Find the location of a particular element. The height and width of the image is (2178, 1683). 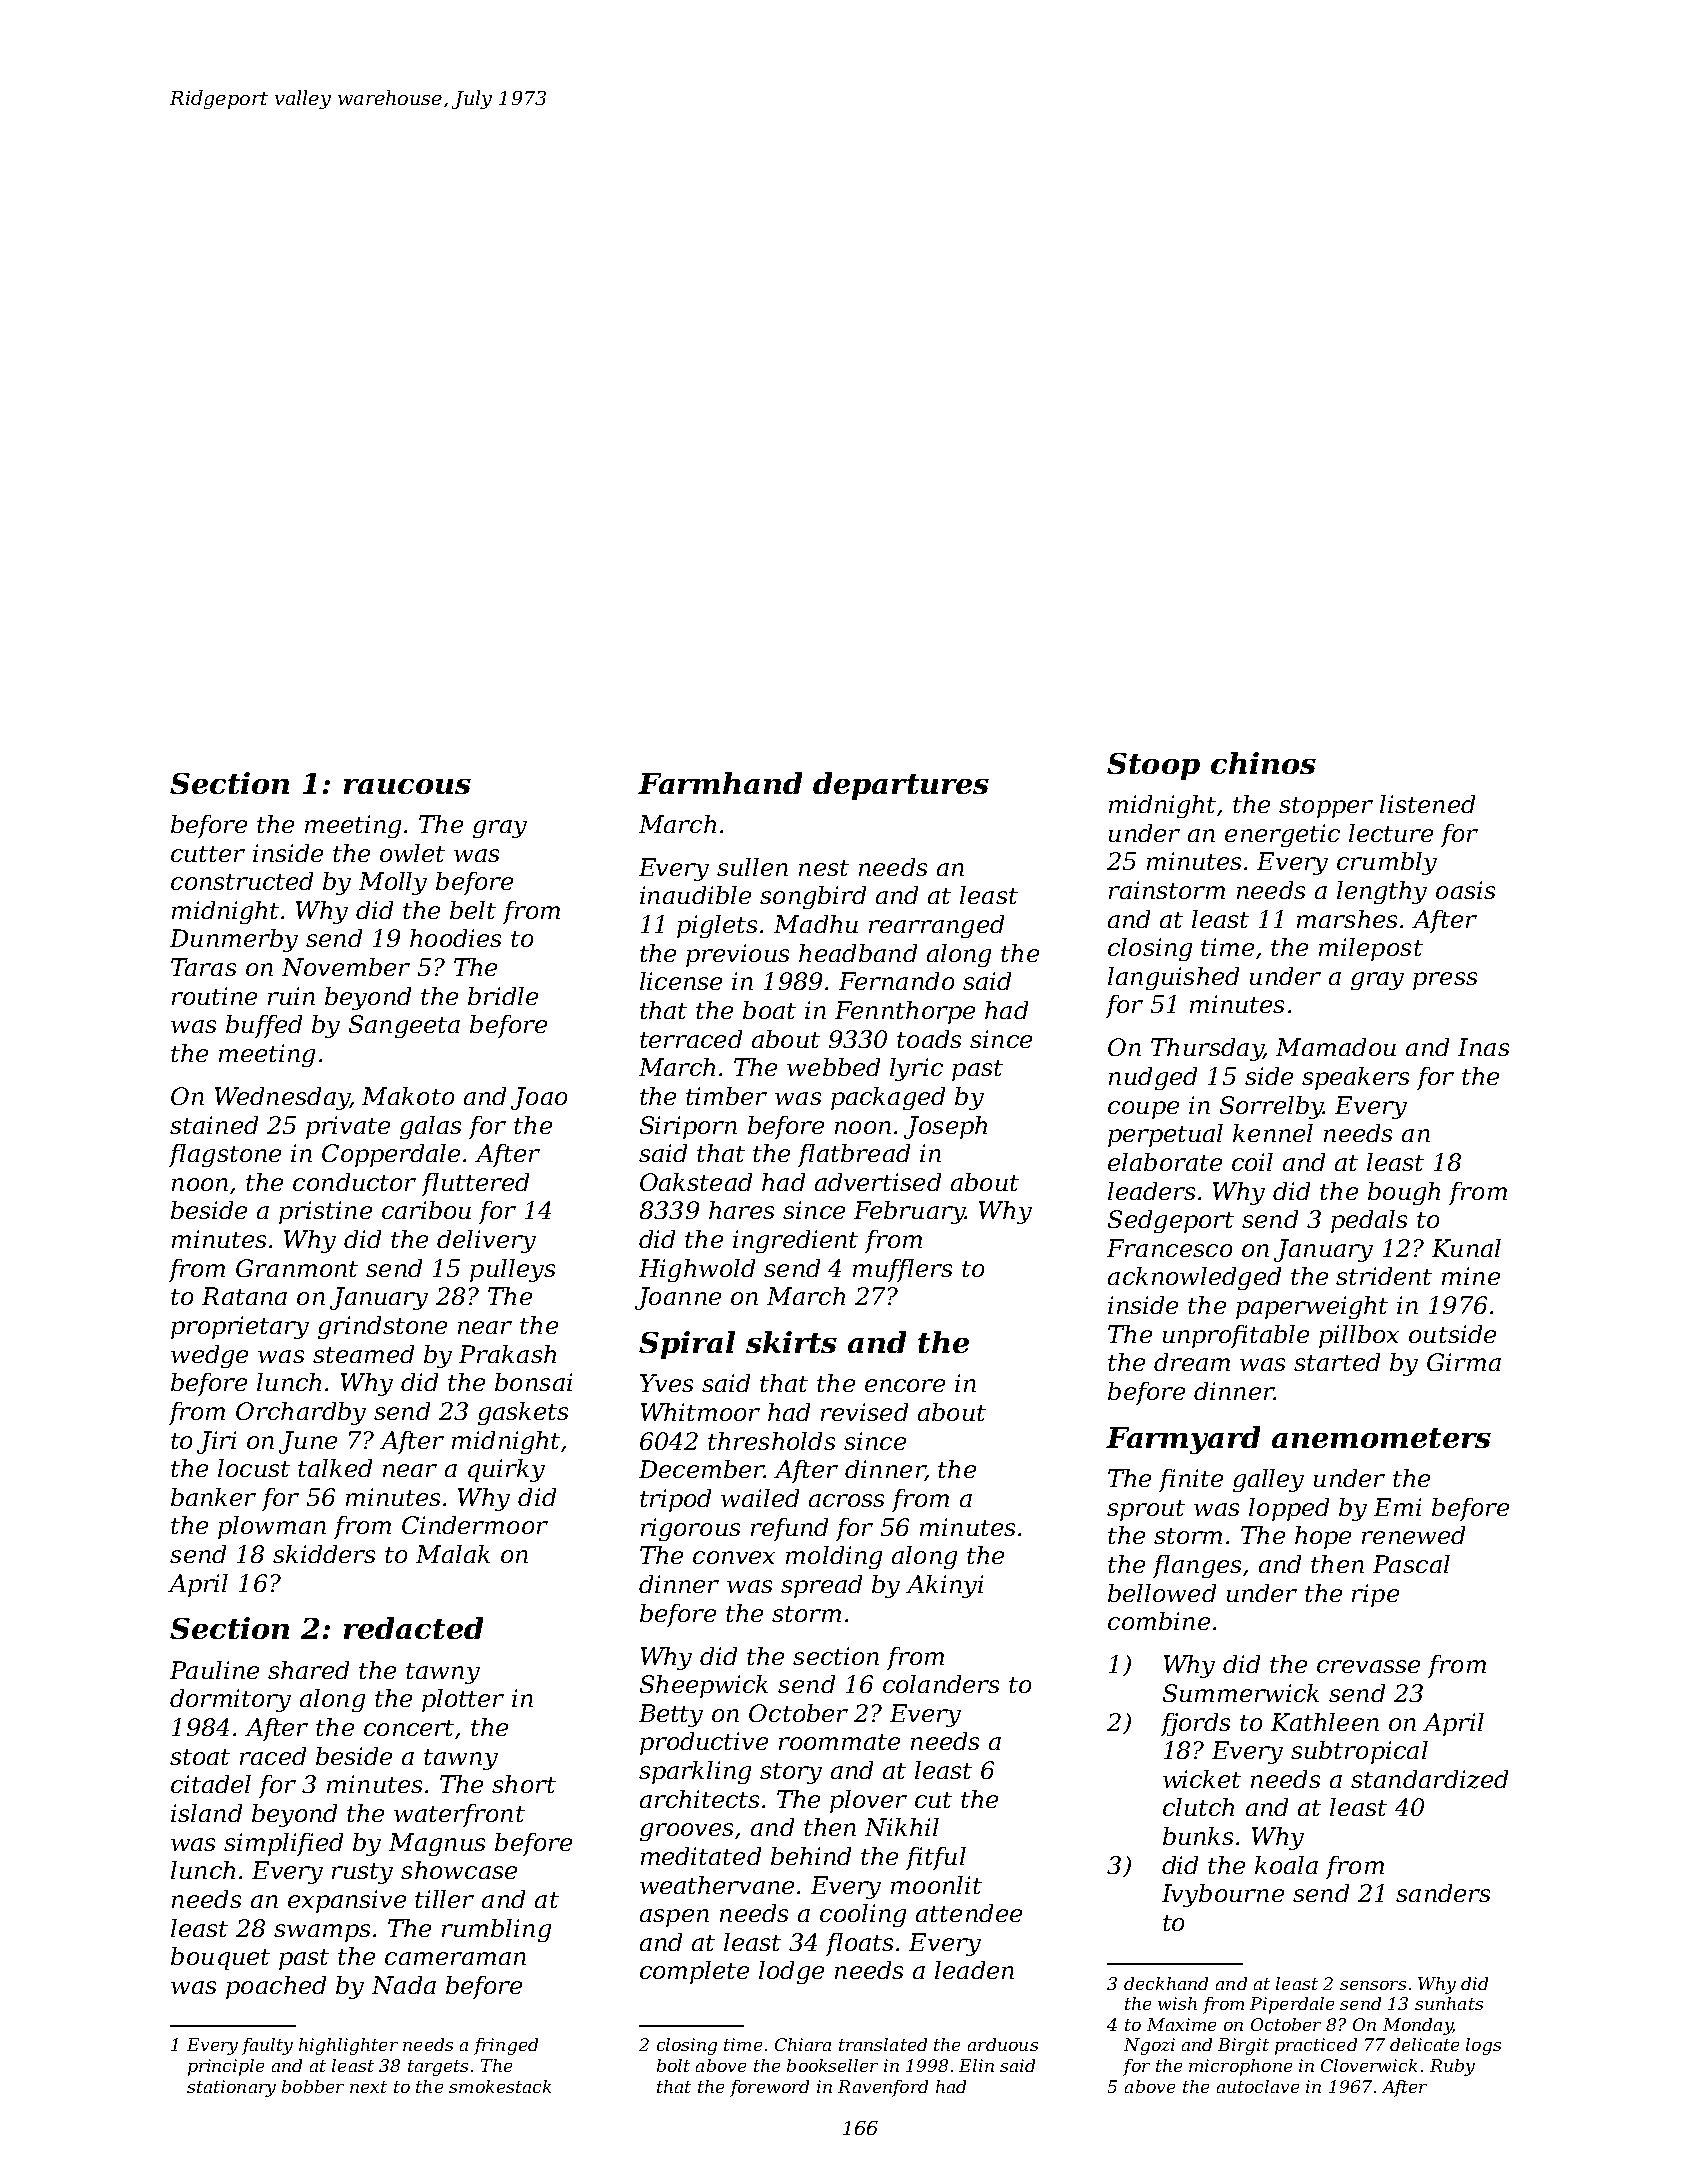

leaders is located at coordinates (1151, 1191).
